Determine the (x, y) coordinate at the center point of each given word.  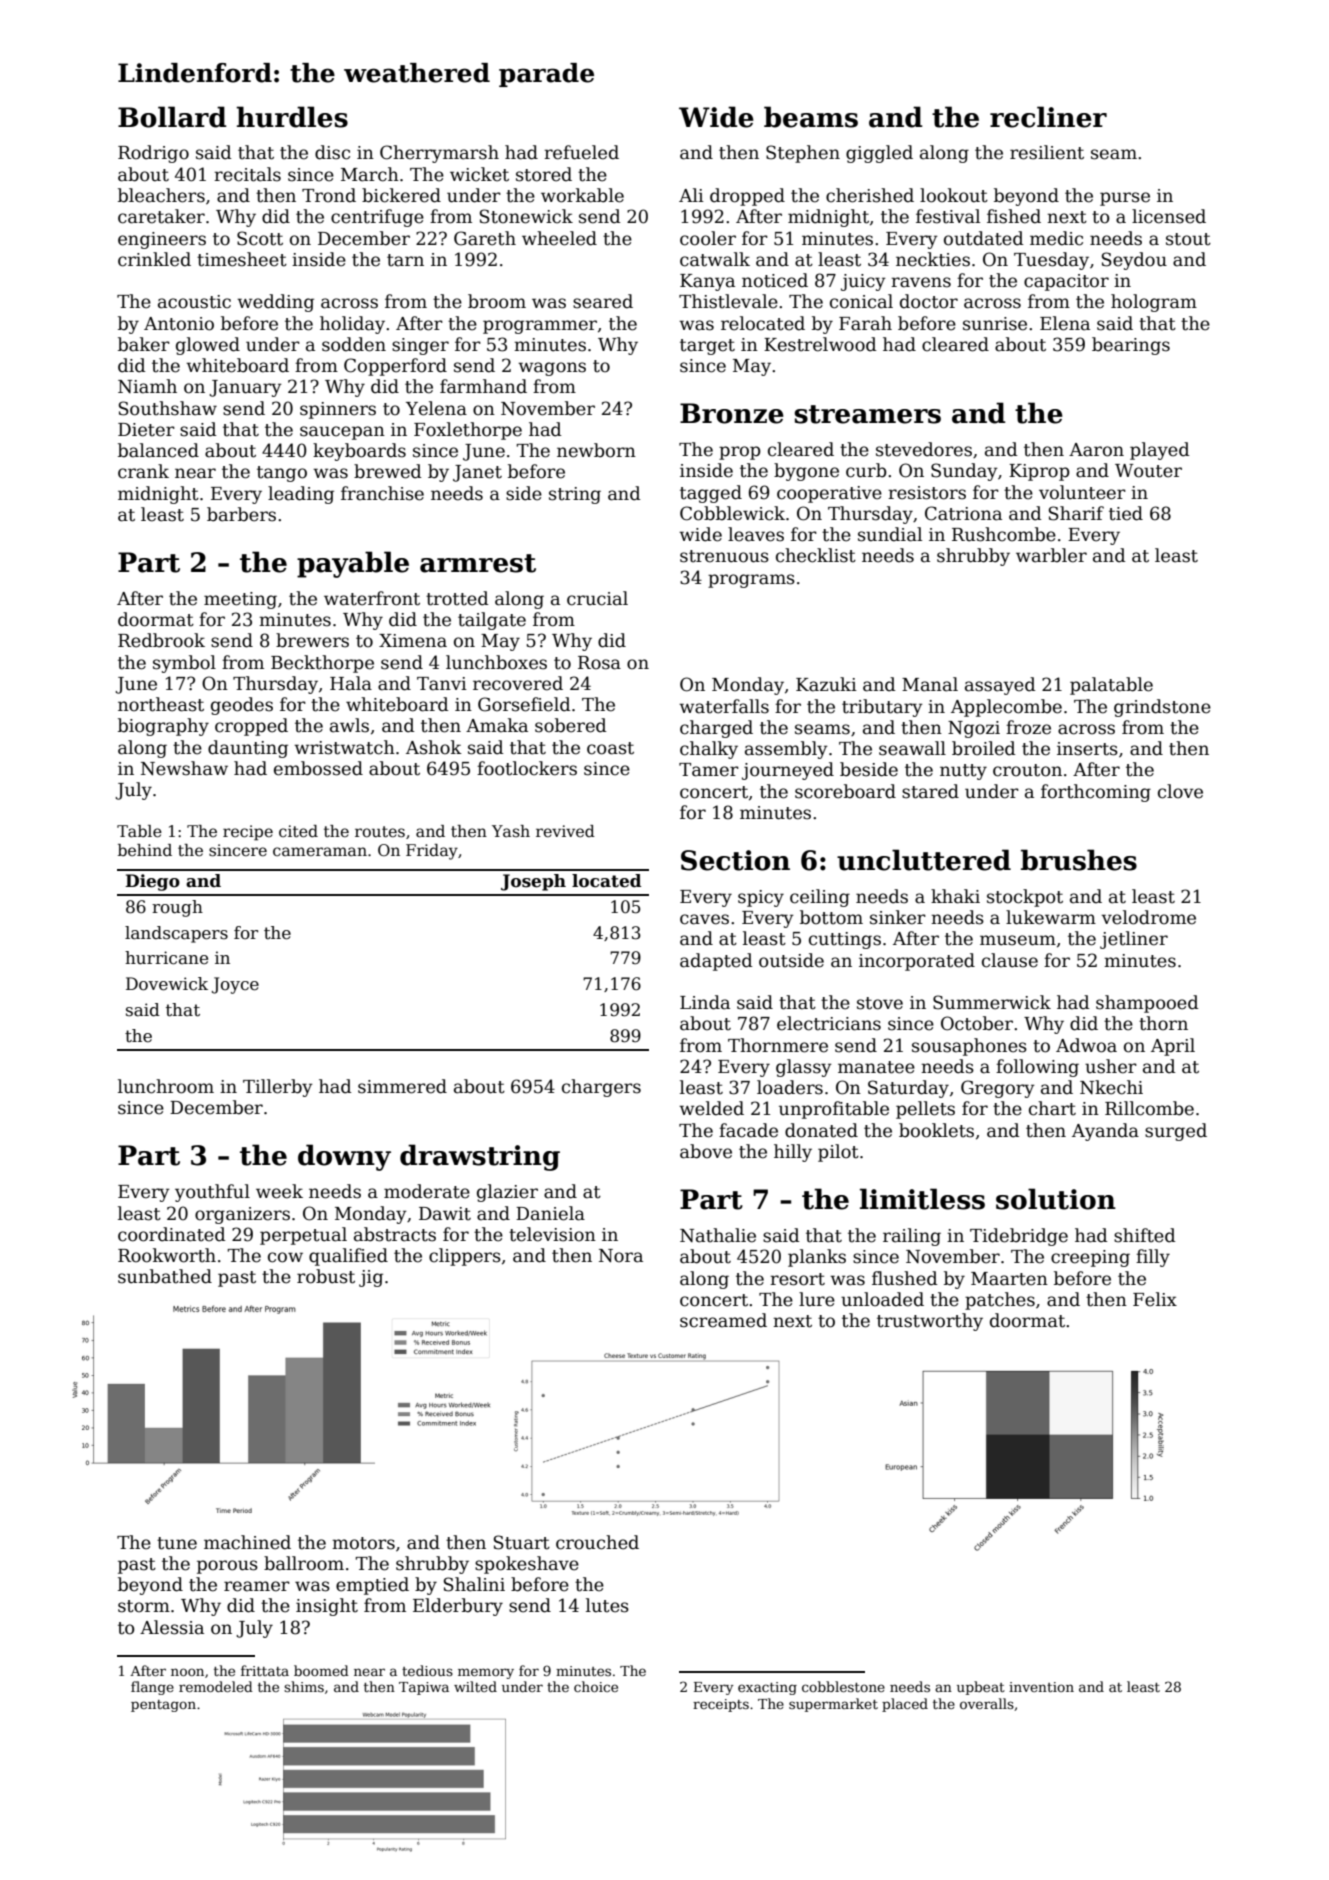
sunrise (995, 324)
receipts (721, 1705)
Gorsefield (524, 704)
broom (497, 301)
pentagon (163, 1706)
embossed (318, 768)
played (1160, 451)
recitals (247, 174)
